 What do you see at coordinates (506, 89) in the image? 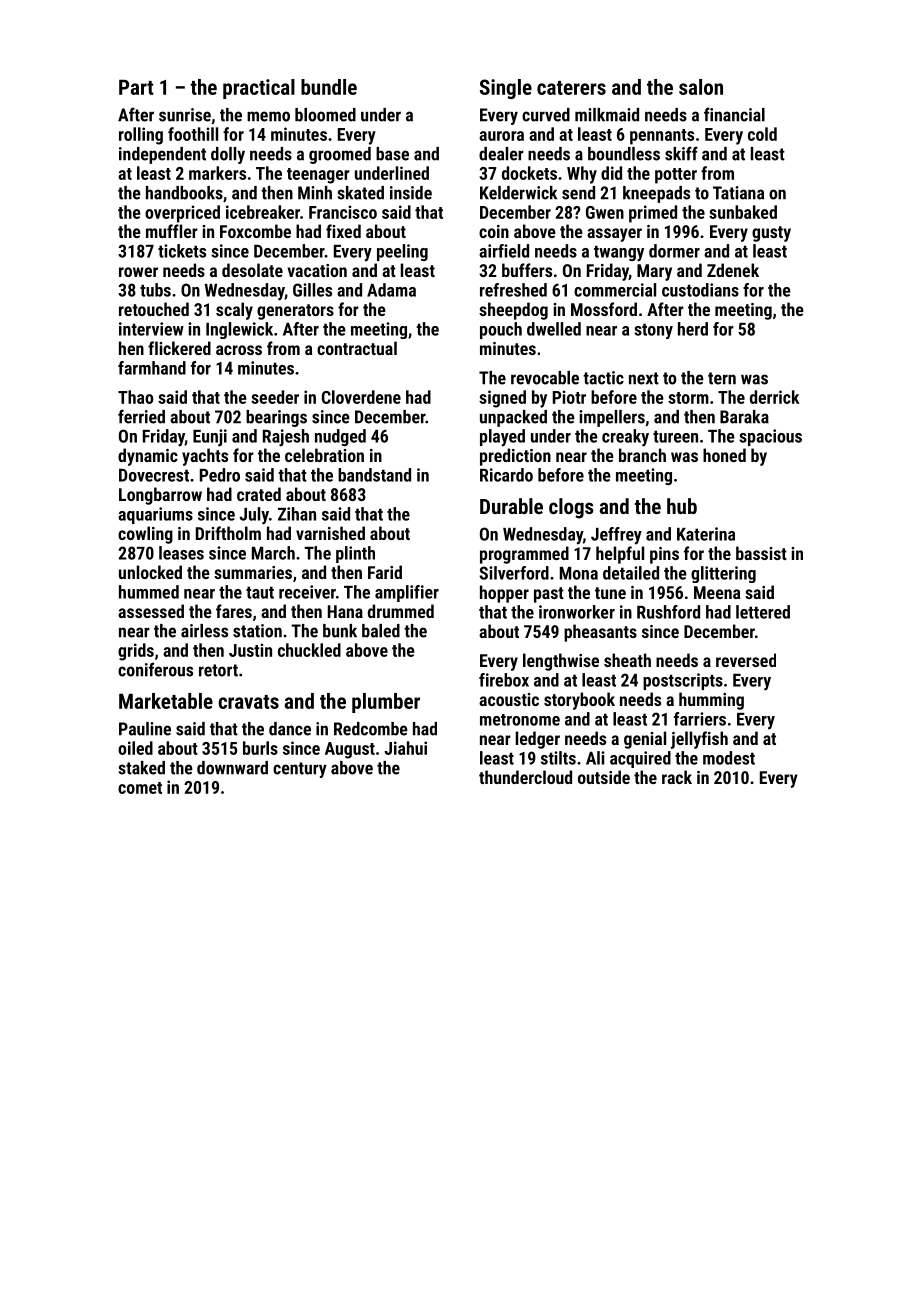
I see `Single` at bounding box center [506, 89].
